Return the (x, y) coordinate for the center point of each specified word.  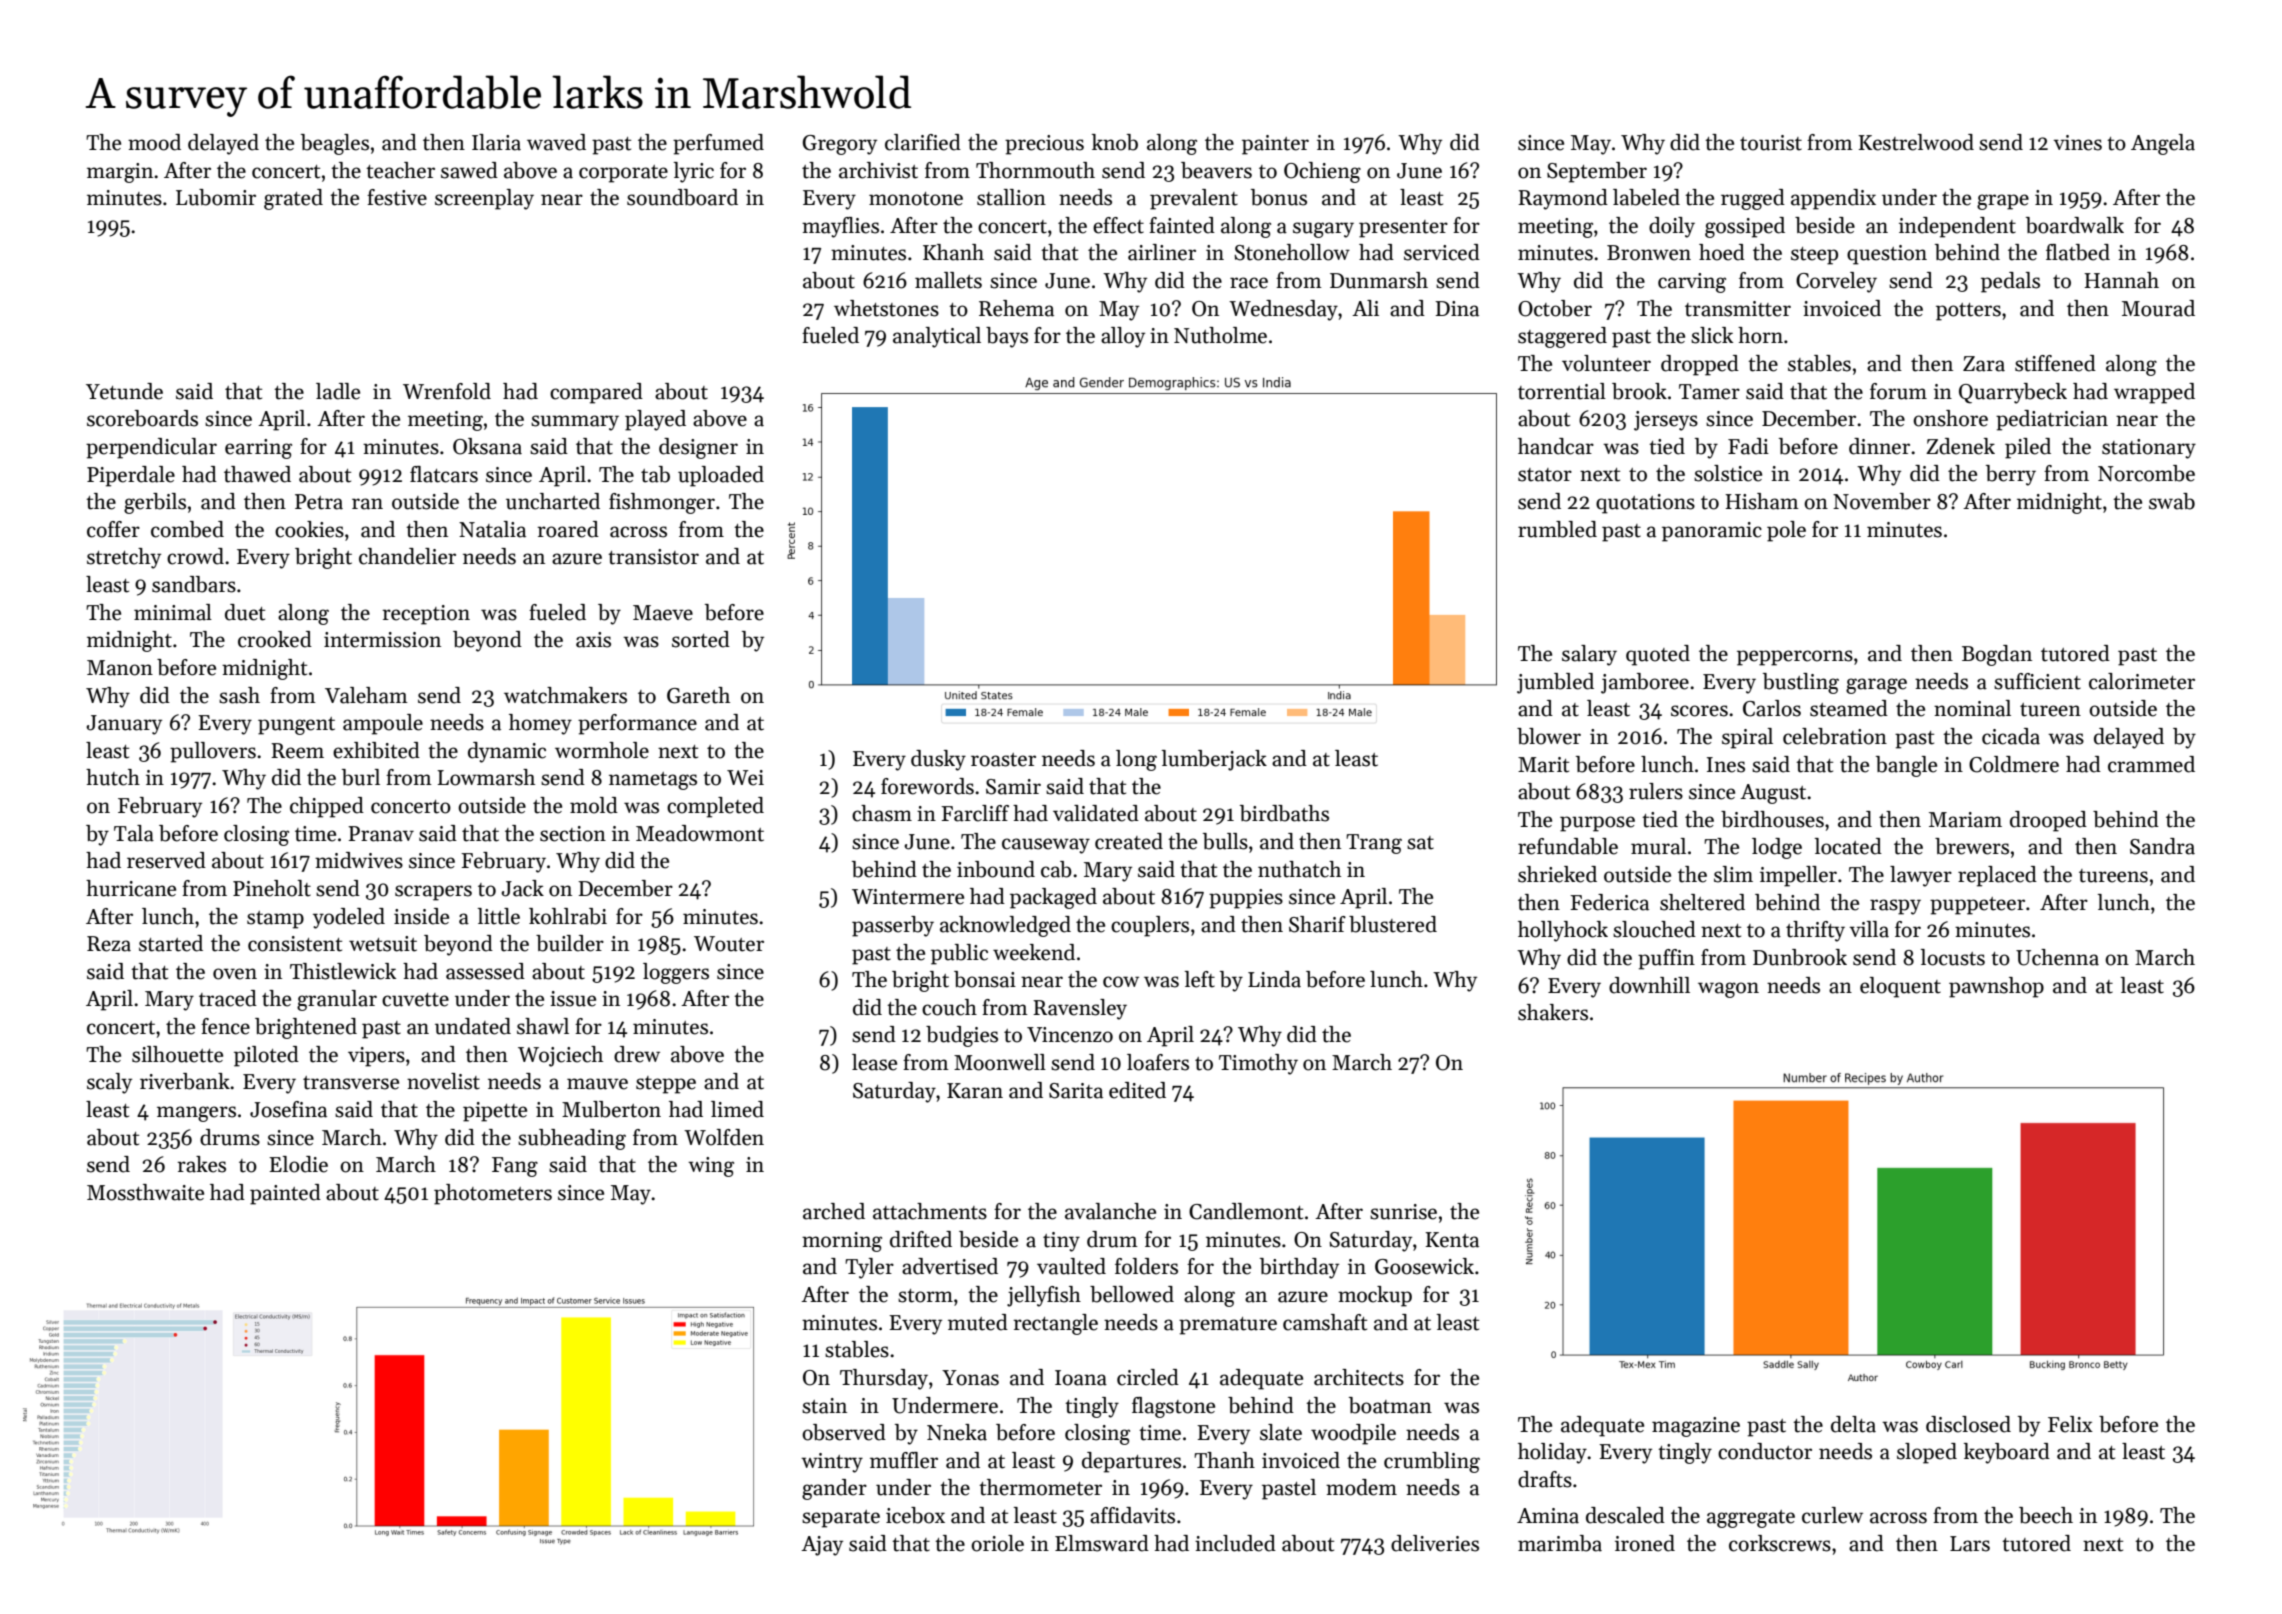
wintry (832, 1463)
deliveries (1435, 1543)
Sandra (2162, 846)
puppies (1246, 899)
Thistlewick (343, 971)
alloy (1123, 337)
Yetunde (124, 391)
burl (361, 777)
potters (1968, 312)
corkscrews (1780, 1543)
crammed (2151, 764)
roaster (1003, 760)
